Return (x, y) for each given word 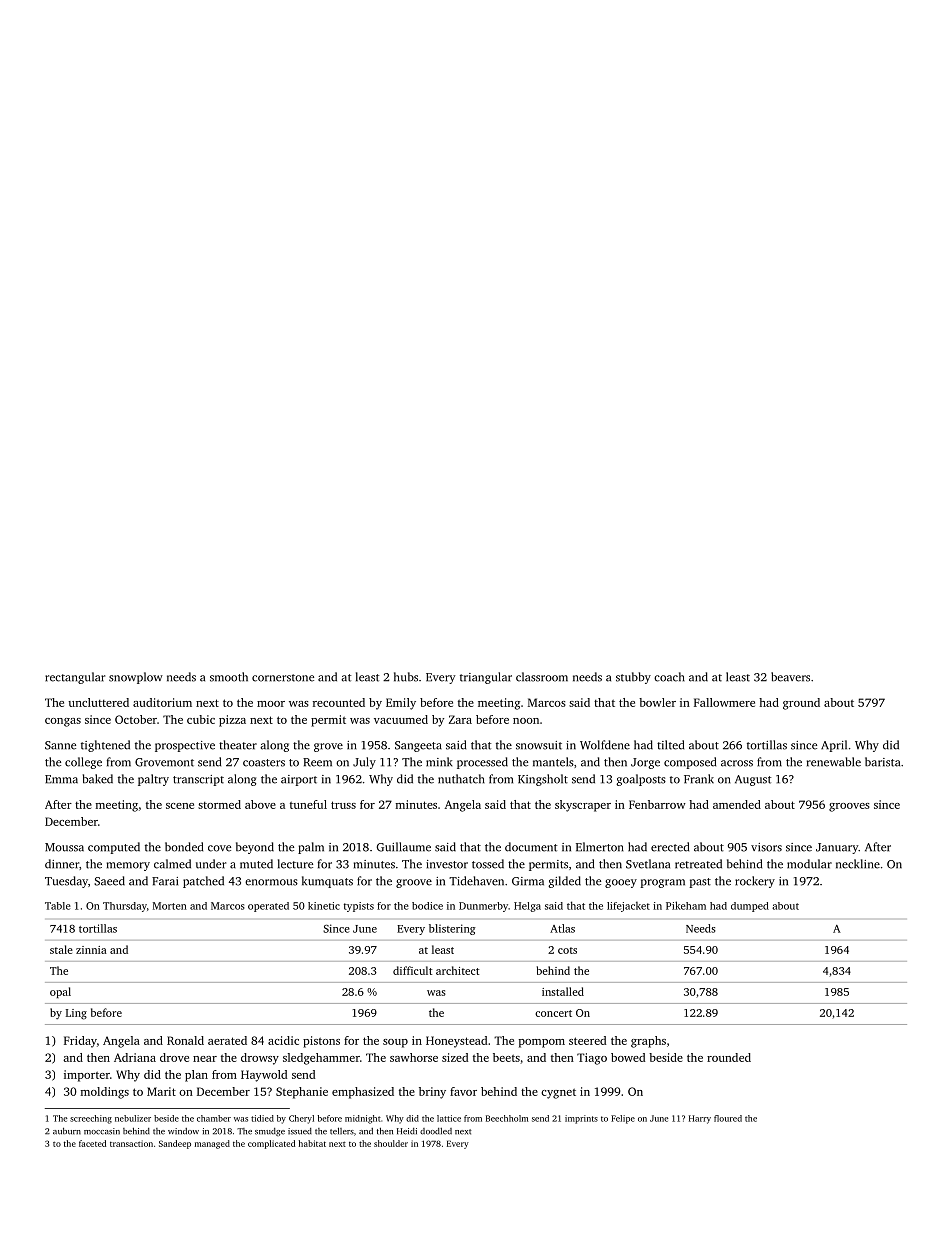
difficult (412, 970)
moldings (105, 1093)
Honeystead (456, 1042)
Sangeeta (418, 746)
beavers (790, 677)
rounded (729, 1057)
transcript (198, 780)
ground (801, 704)
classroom (542, 677)
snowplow (136, 678)
